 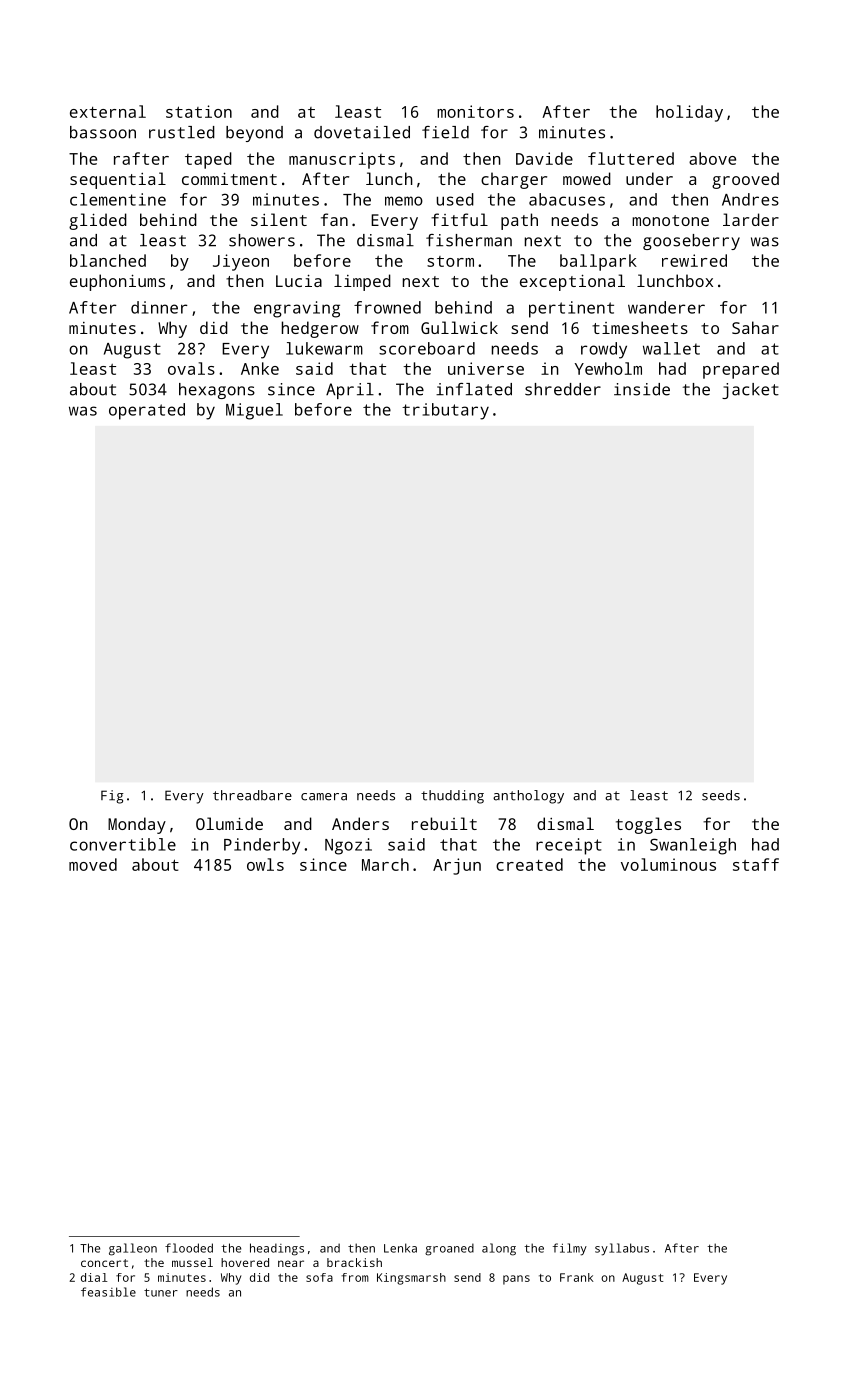 I want to click on toggles, so click(x=648, y=825).
